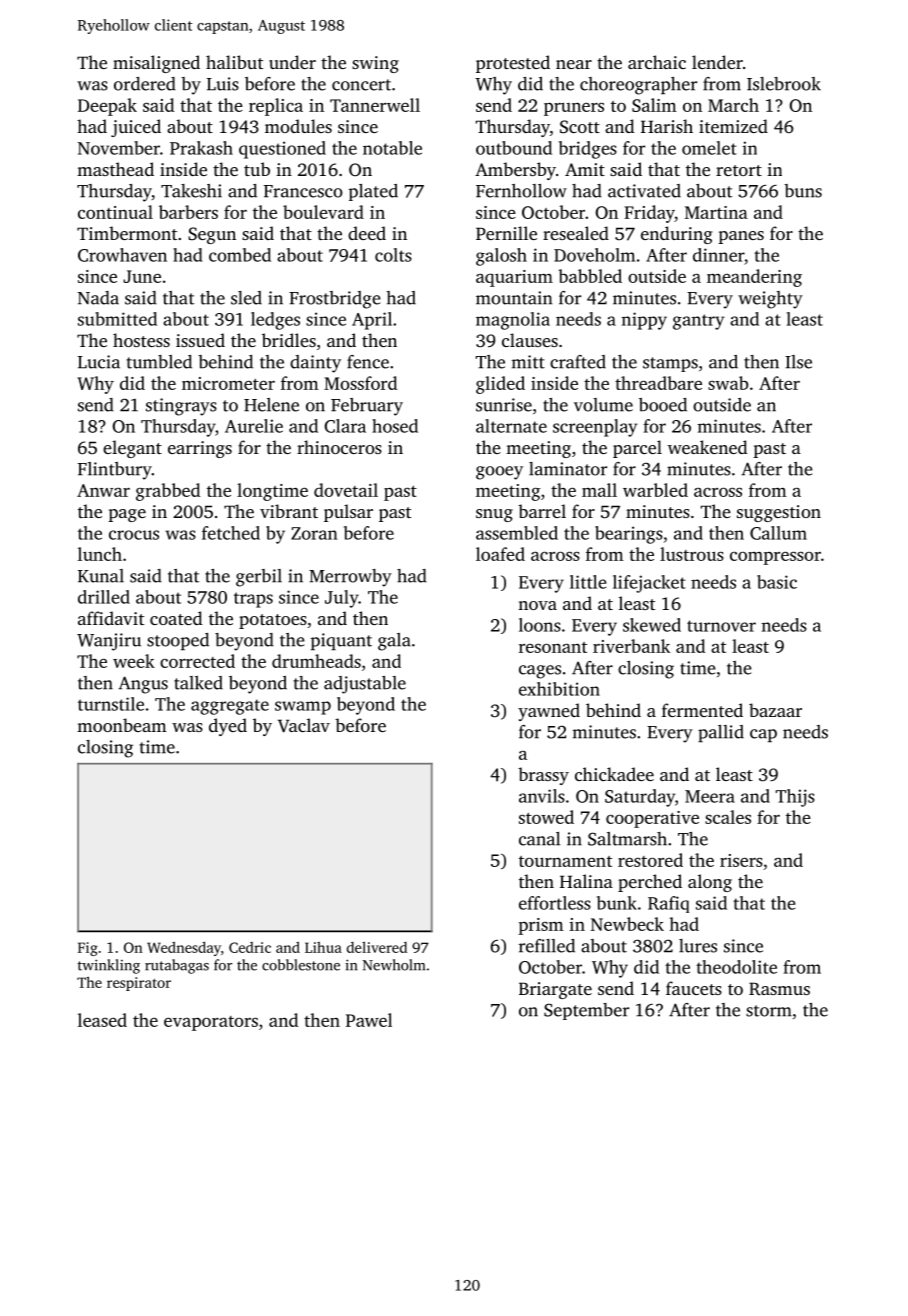  Describe the element at coordinates (111, 618) in the image. I see `affidavit` at that location.
